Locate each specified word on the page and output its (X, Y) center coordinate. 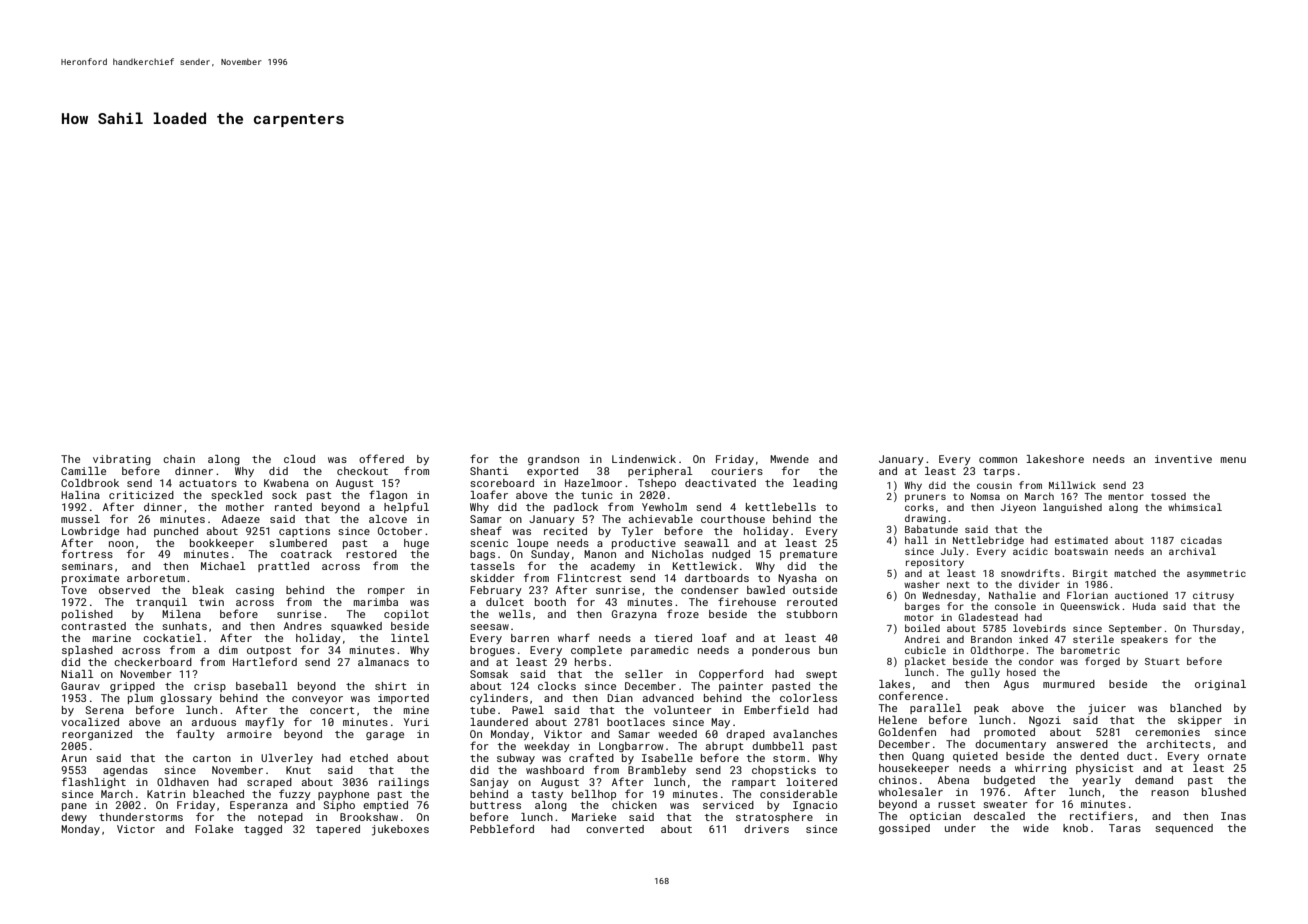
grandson (553, 460)
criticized (141, 495)
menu (1233, 460)
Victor (136, 829)
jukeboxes (400, 830)
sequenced (1184, 829)
